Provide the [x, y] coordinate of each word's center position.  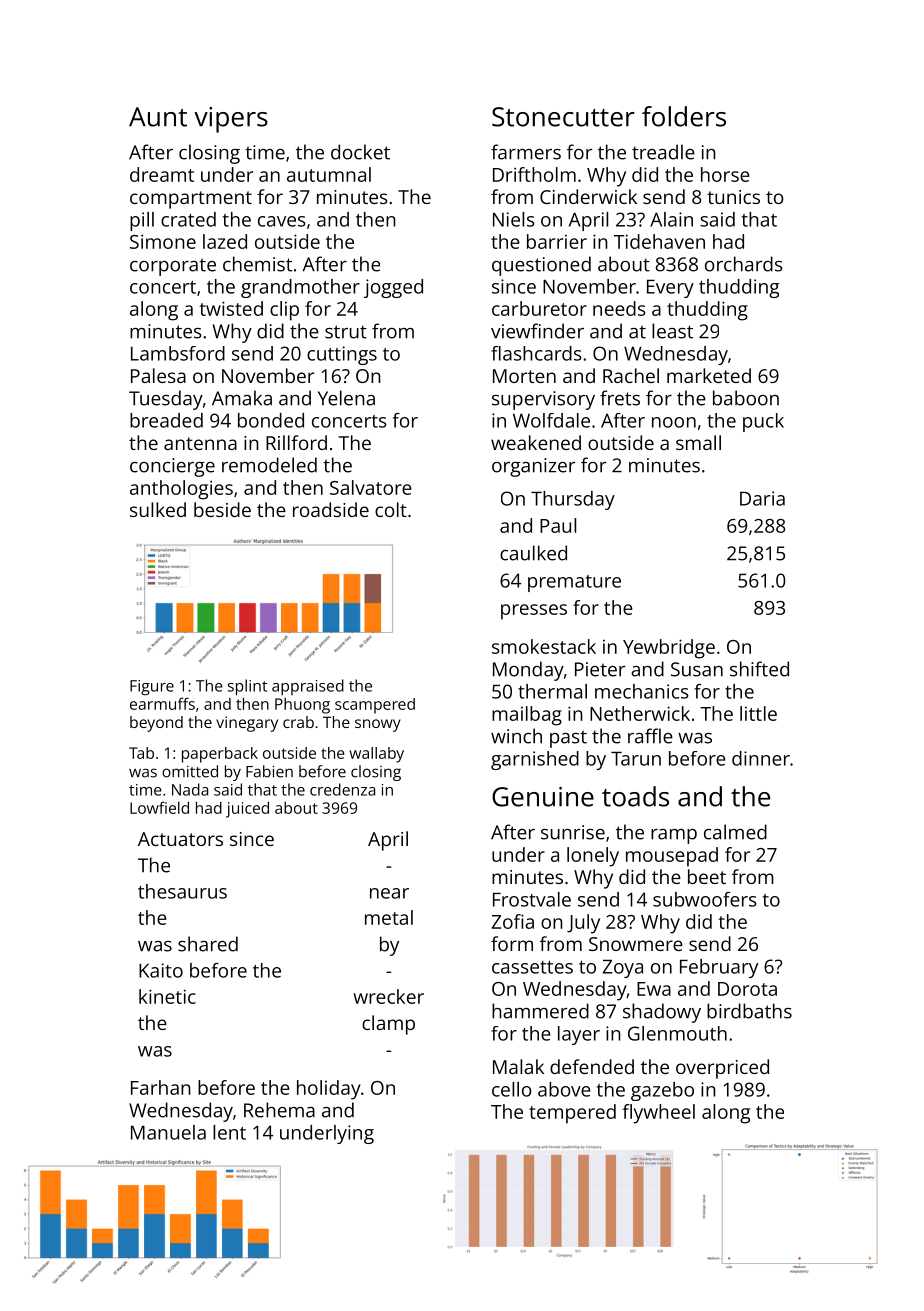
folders [684, 116]
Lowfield [159, 807]
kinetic [167, 996]
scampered [375, 706]
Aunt [158, 117]
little [758, 713]
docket [360, 152]
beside [222, 509]
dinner [761, 758]
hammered [540, 1011]
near [389, 893]
